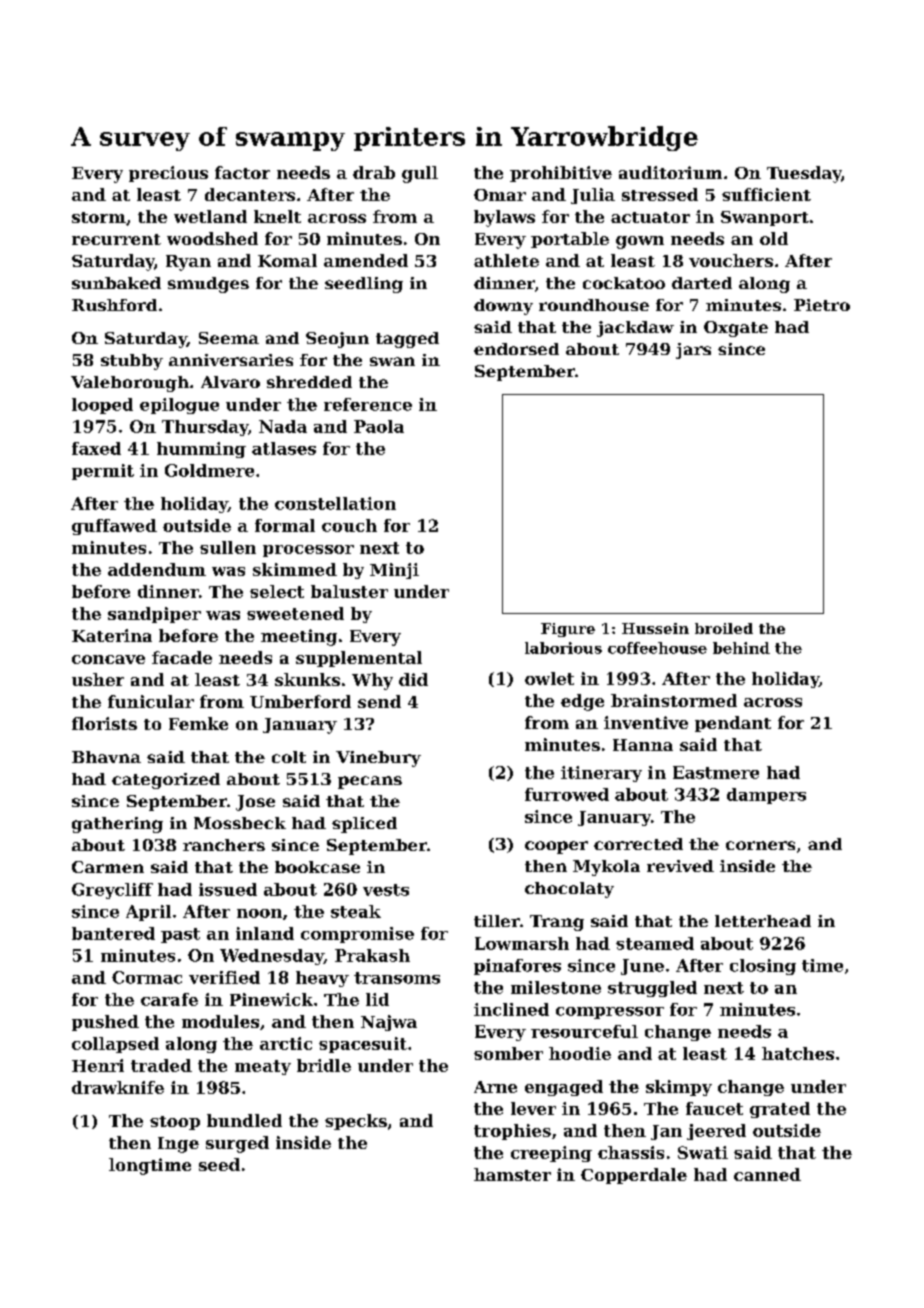  What do you see at coordinates (224, 845) in the screenshot?
I see `ranchers` at bounding box center [224, 845].
